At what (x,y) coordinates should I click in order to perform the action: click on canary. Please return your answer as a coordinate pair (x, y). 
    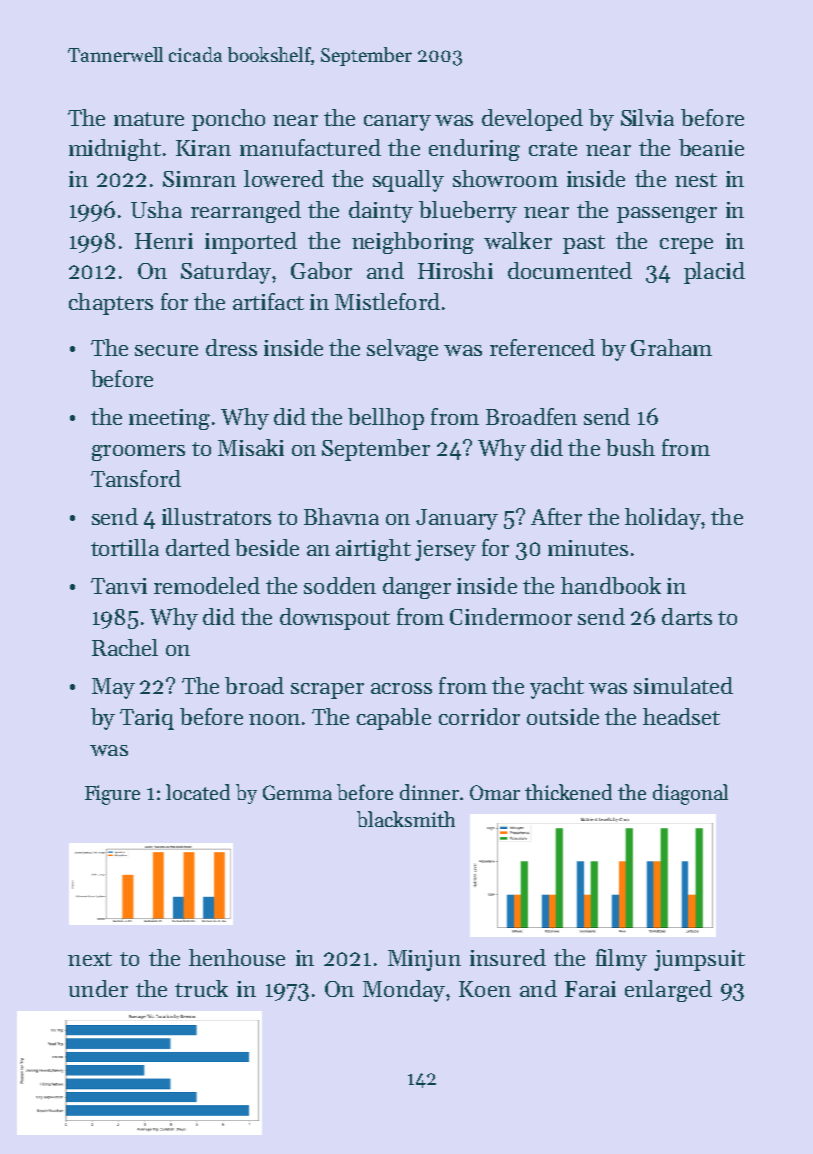
    Looking at the image, I should click on (397, 123).
